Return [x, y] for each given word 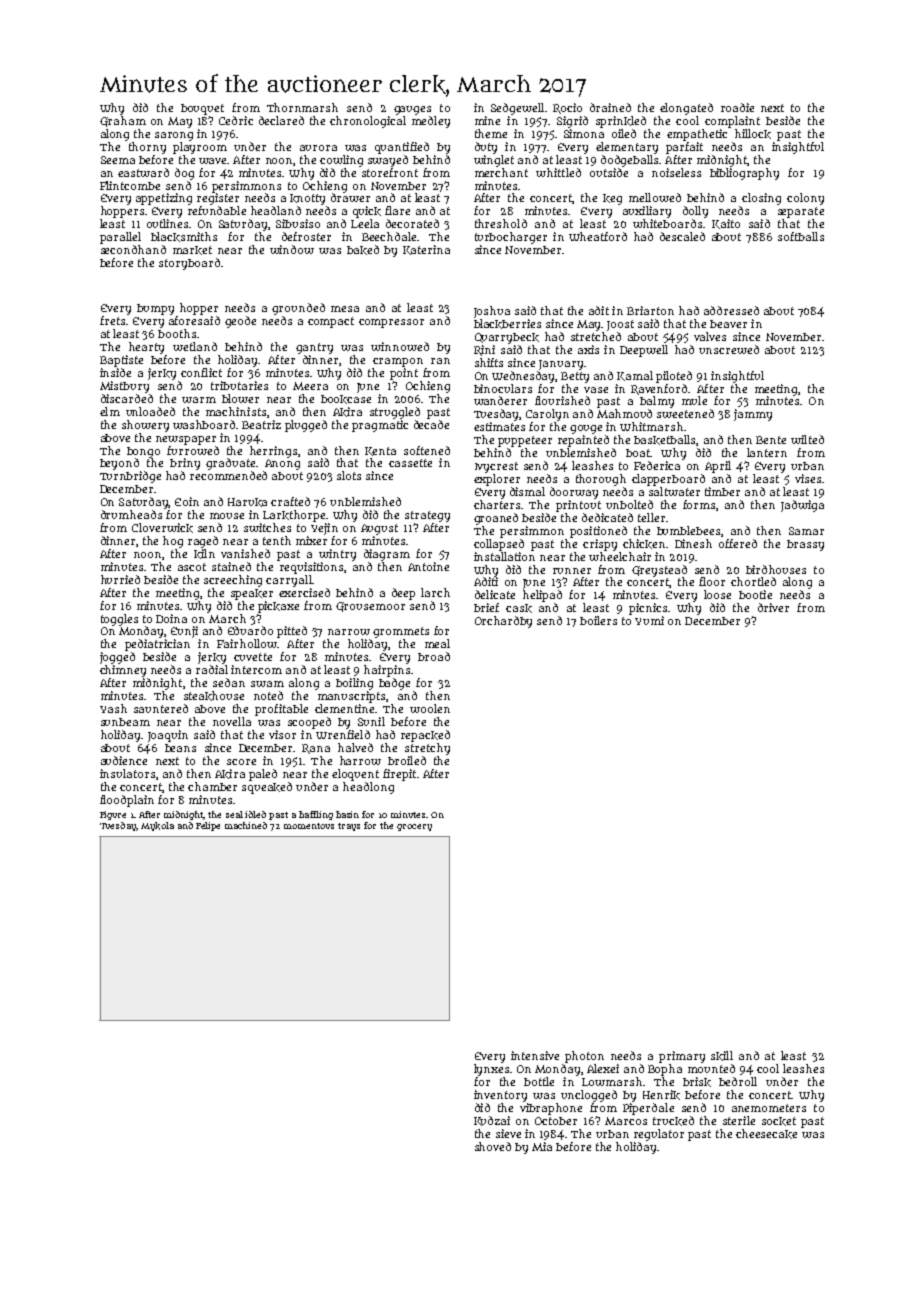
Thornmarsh [302, 107]
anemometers [769, 1108]
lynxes [491, 1070]
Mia [542, 1146]
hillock [753, 134]
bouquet [202, 109]
